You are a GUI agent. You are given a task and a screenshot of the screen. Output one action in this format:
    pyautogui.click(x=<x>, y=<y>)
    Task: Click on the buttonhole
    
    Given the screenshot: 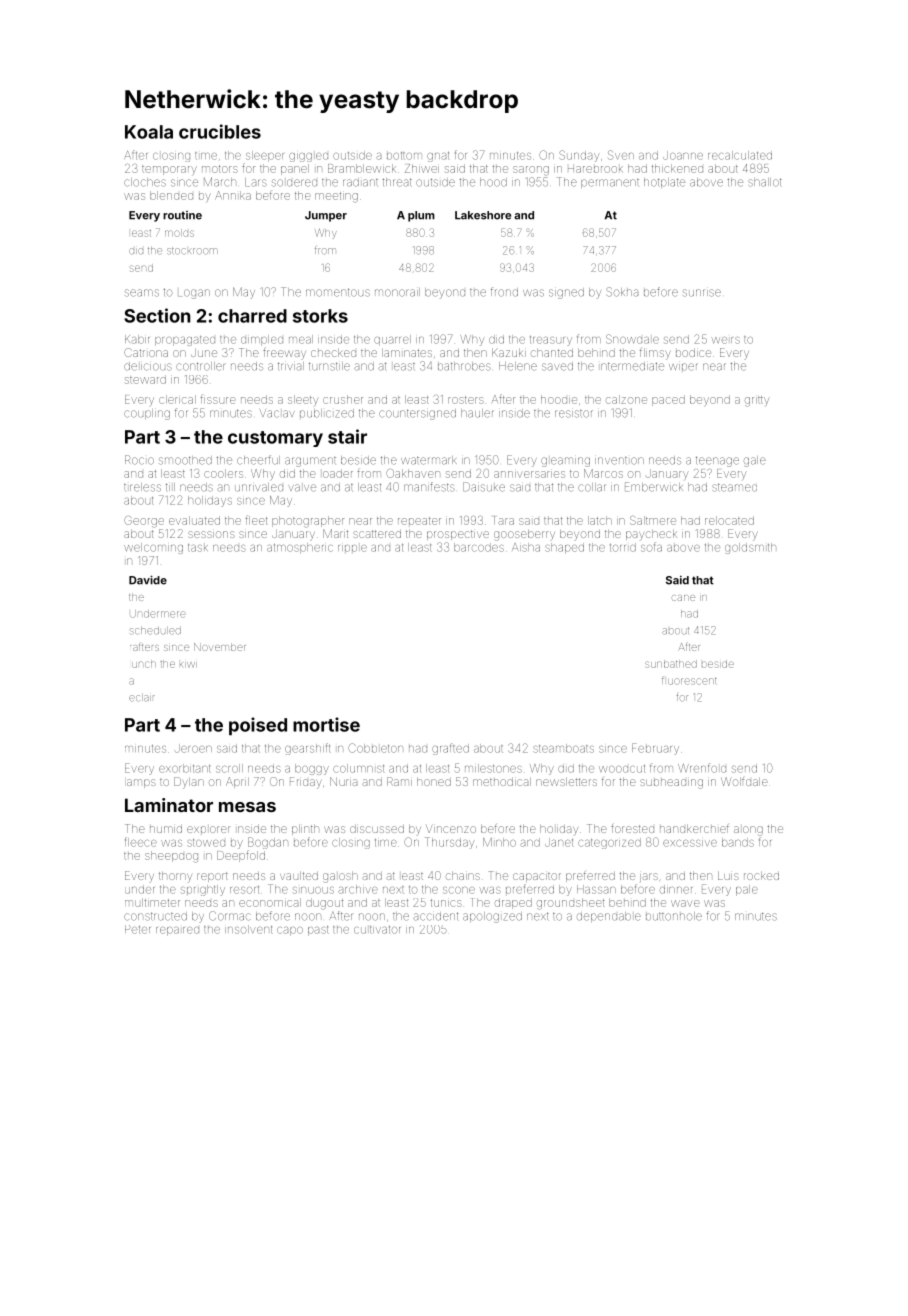 What is the action you would take?
    pyautogui.click(x=674, y=916)
